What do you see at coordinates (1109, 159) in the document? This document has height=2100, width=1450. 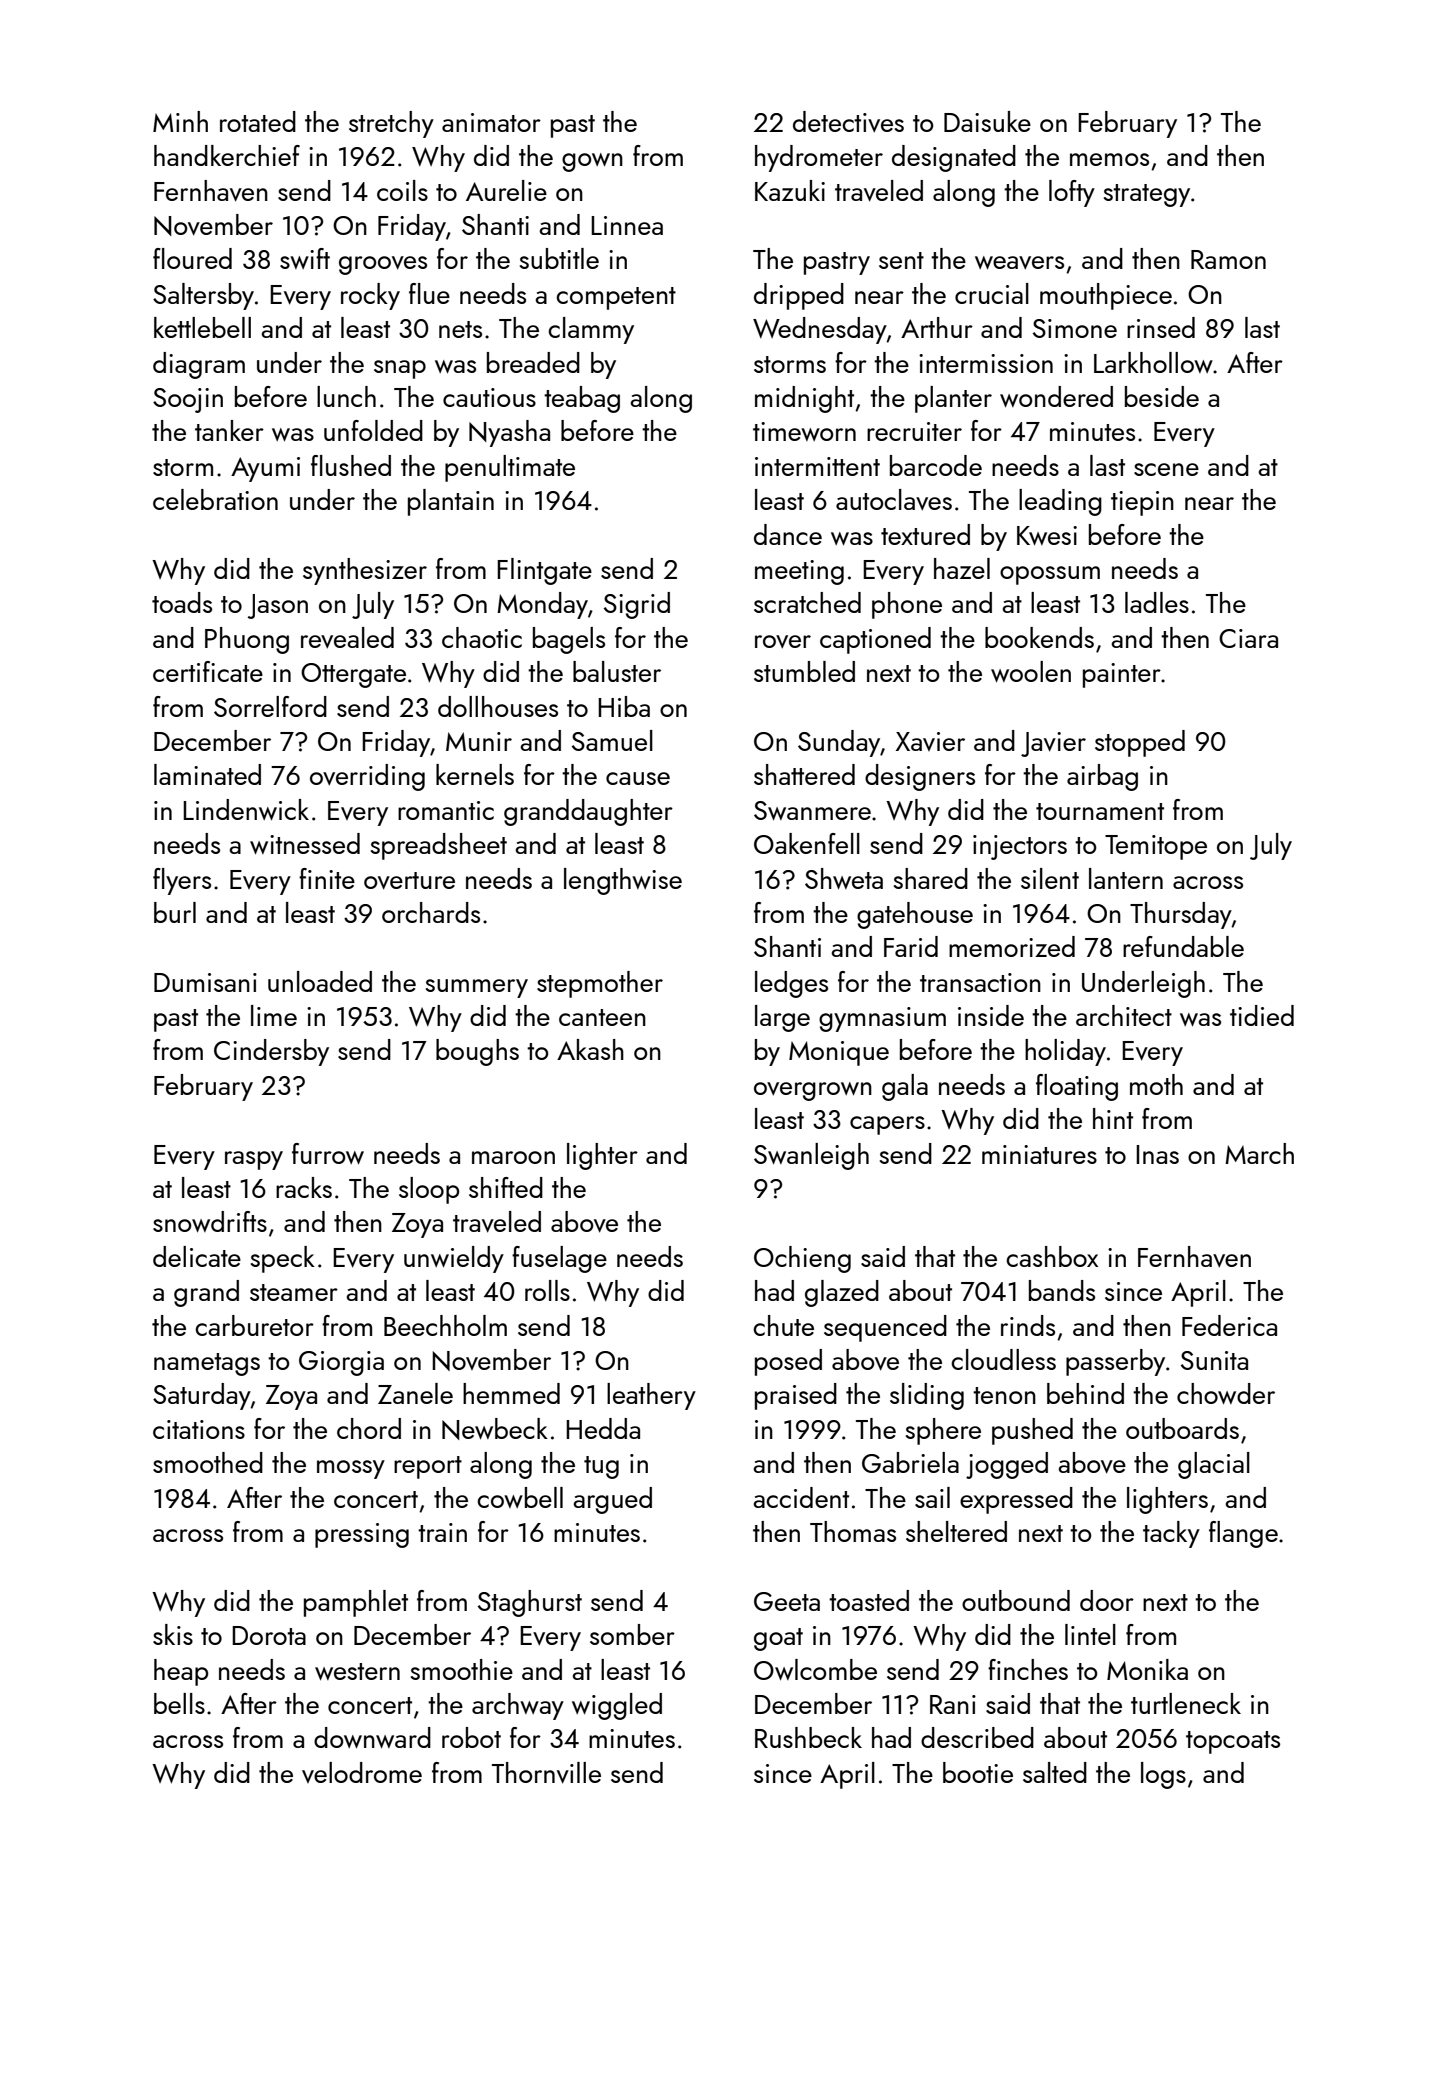 I see `memos` at bounding box center [1109, 159].
